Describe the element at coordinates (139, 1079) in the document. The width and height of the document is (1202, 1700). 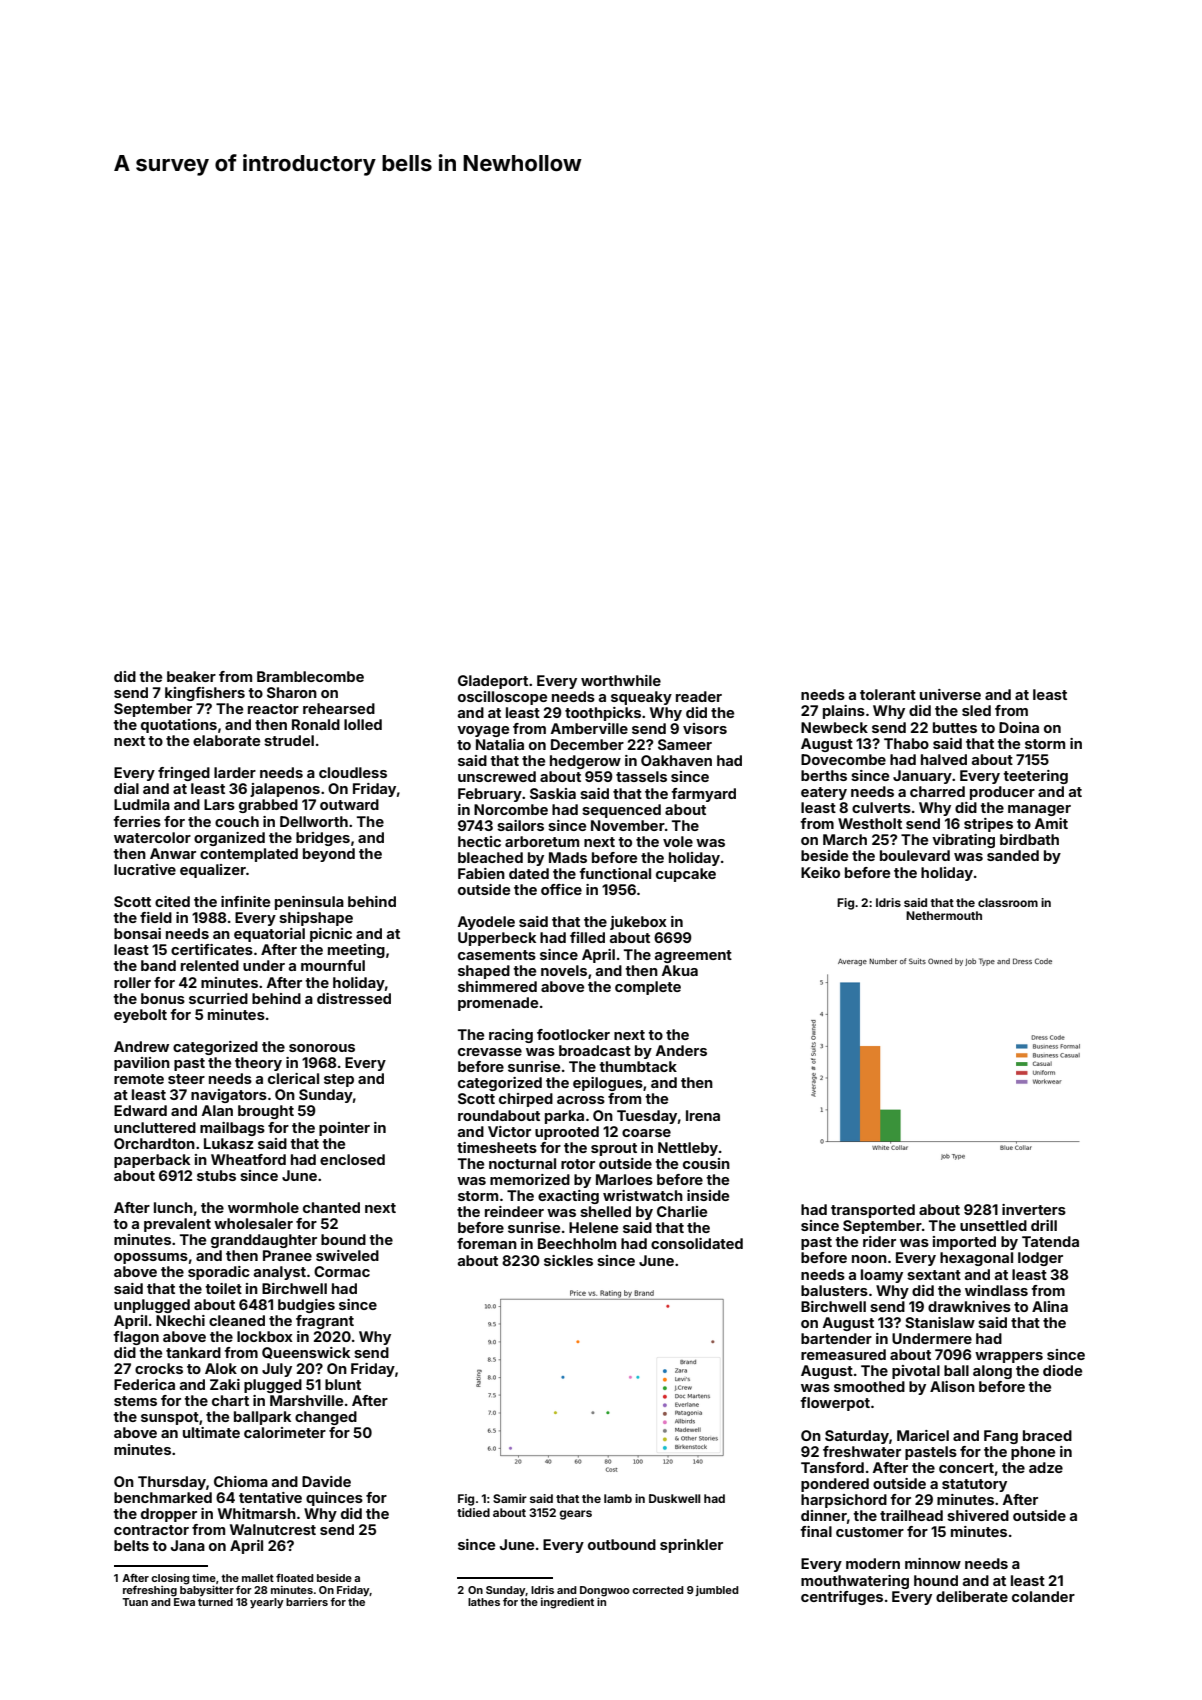
I see `remote` at that location.
